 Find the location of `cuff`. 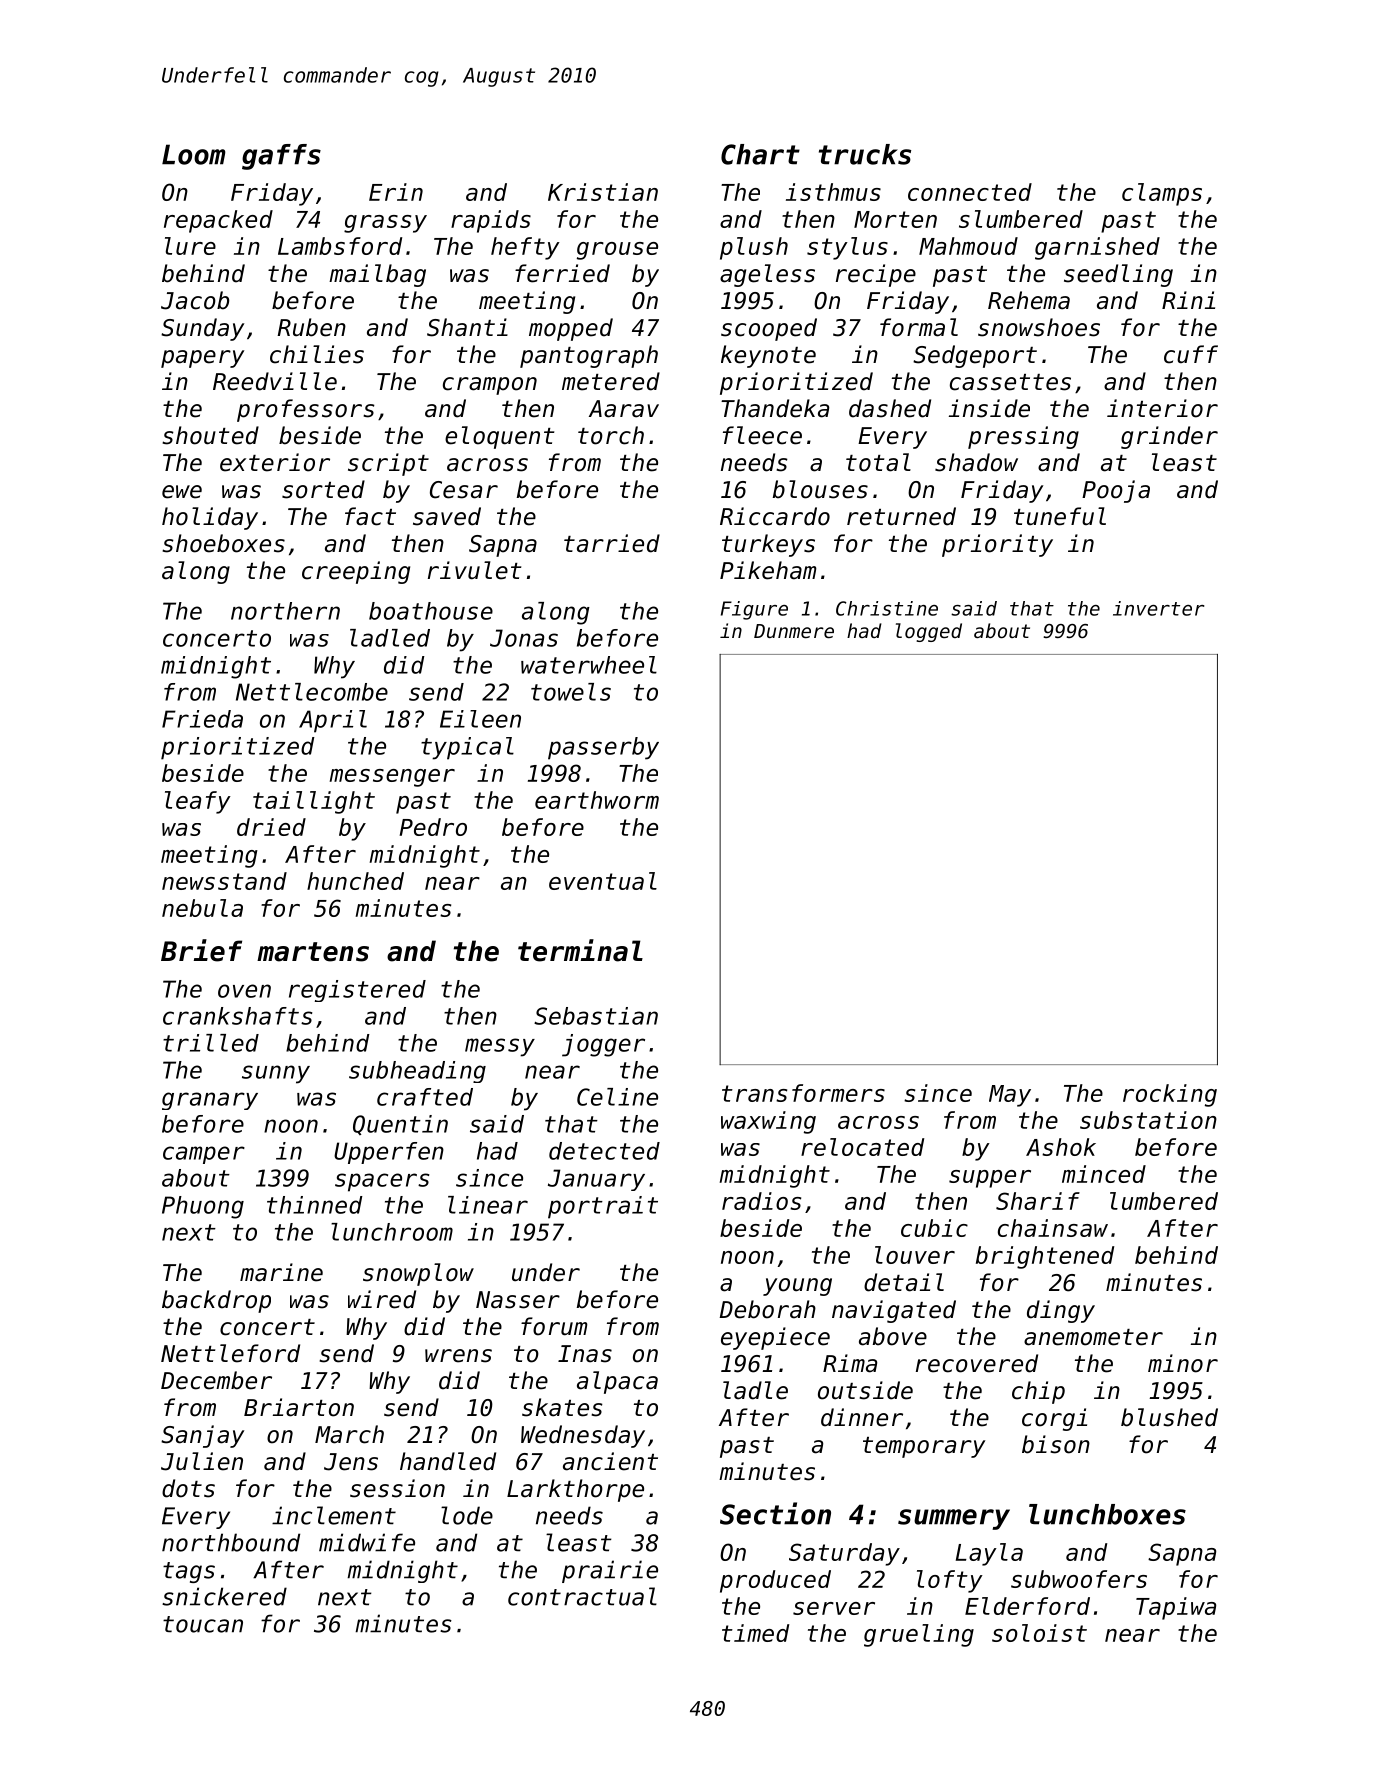

cuff is located at coordinates (1191, 354).
